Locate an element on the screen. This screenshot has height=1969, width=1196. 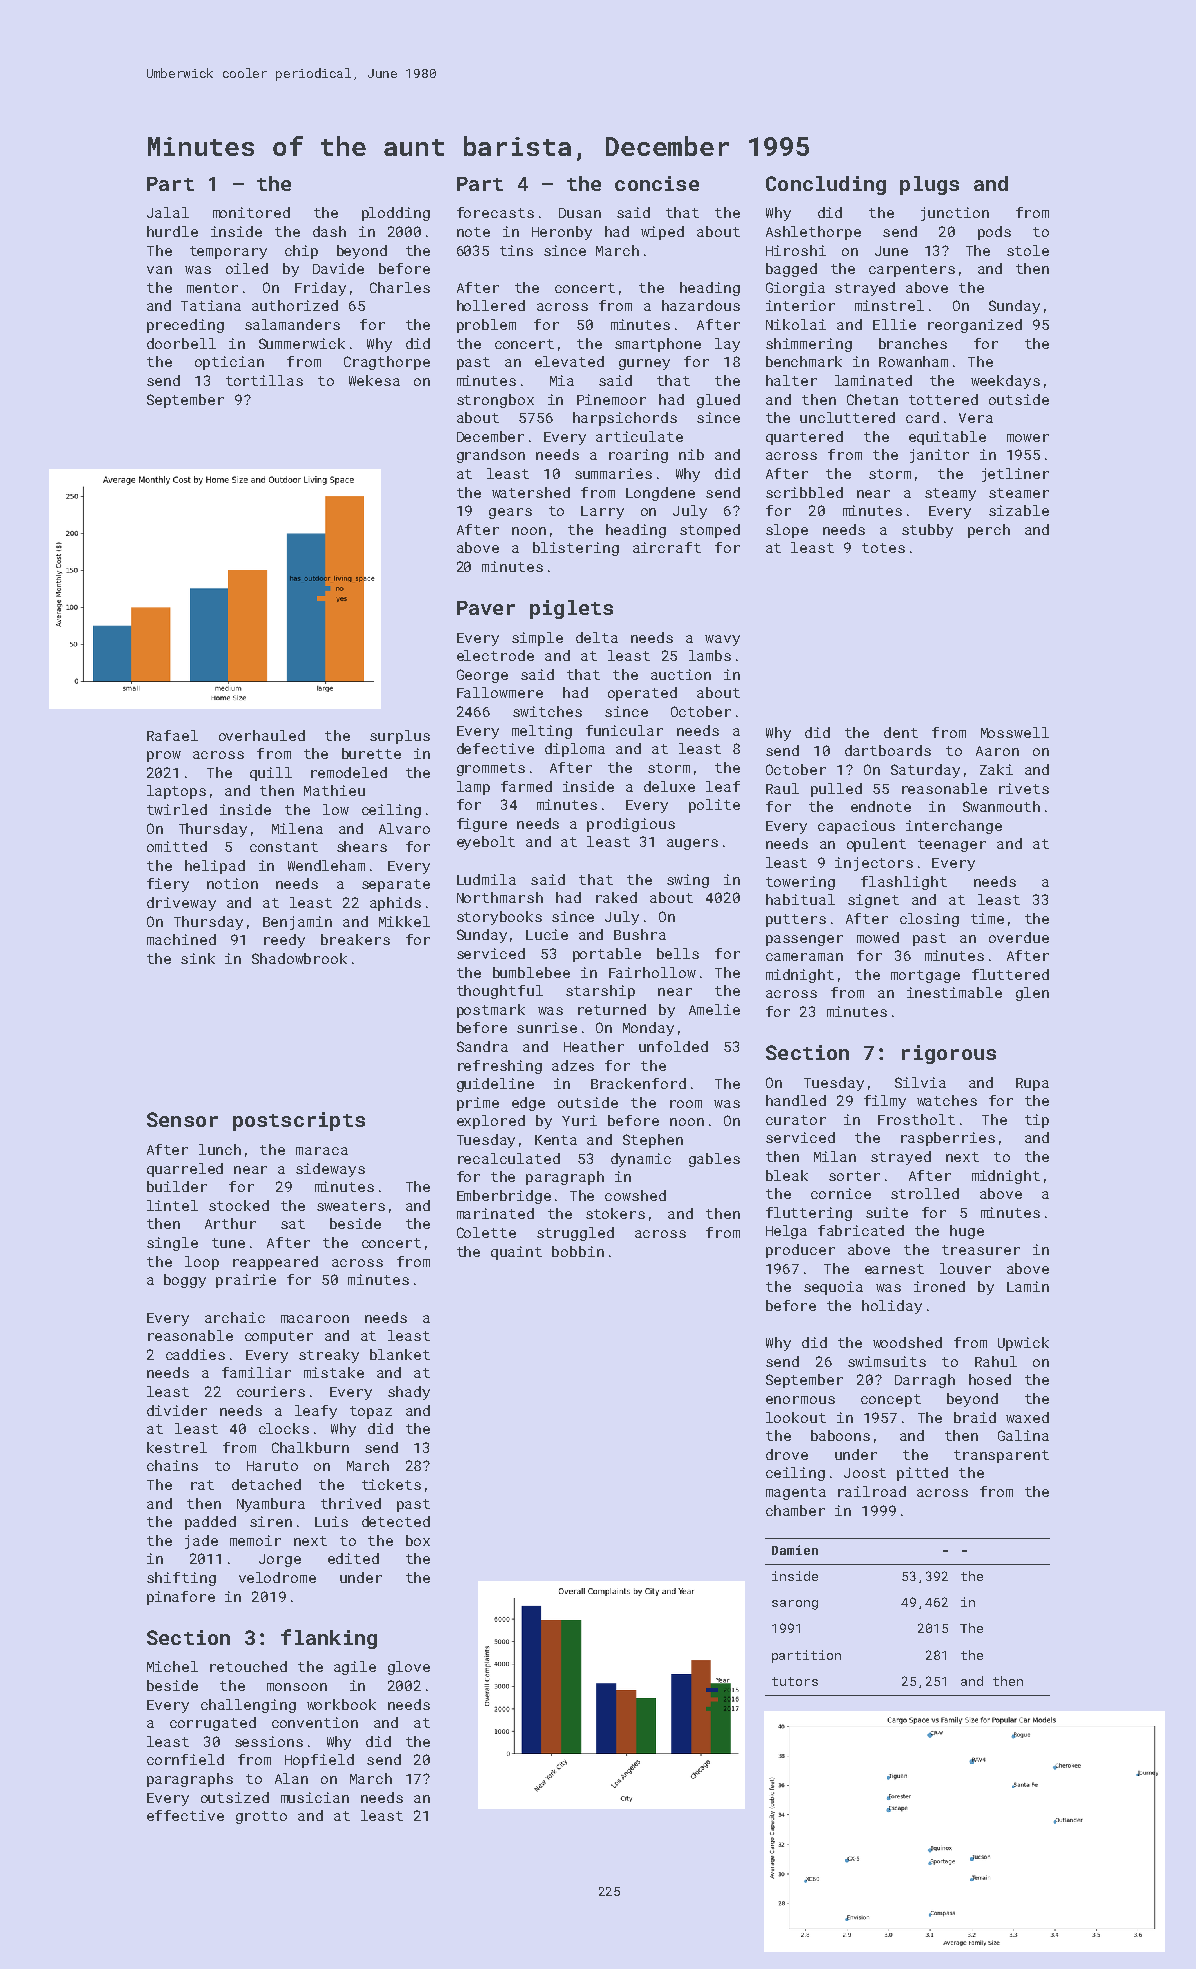
producer is located at coordinates (800, 1251).
